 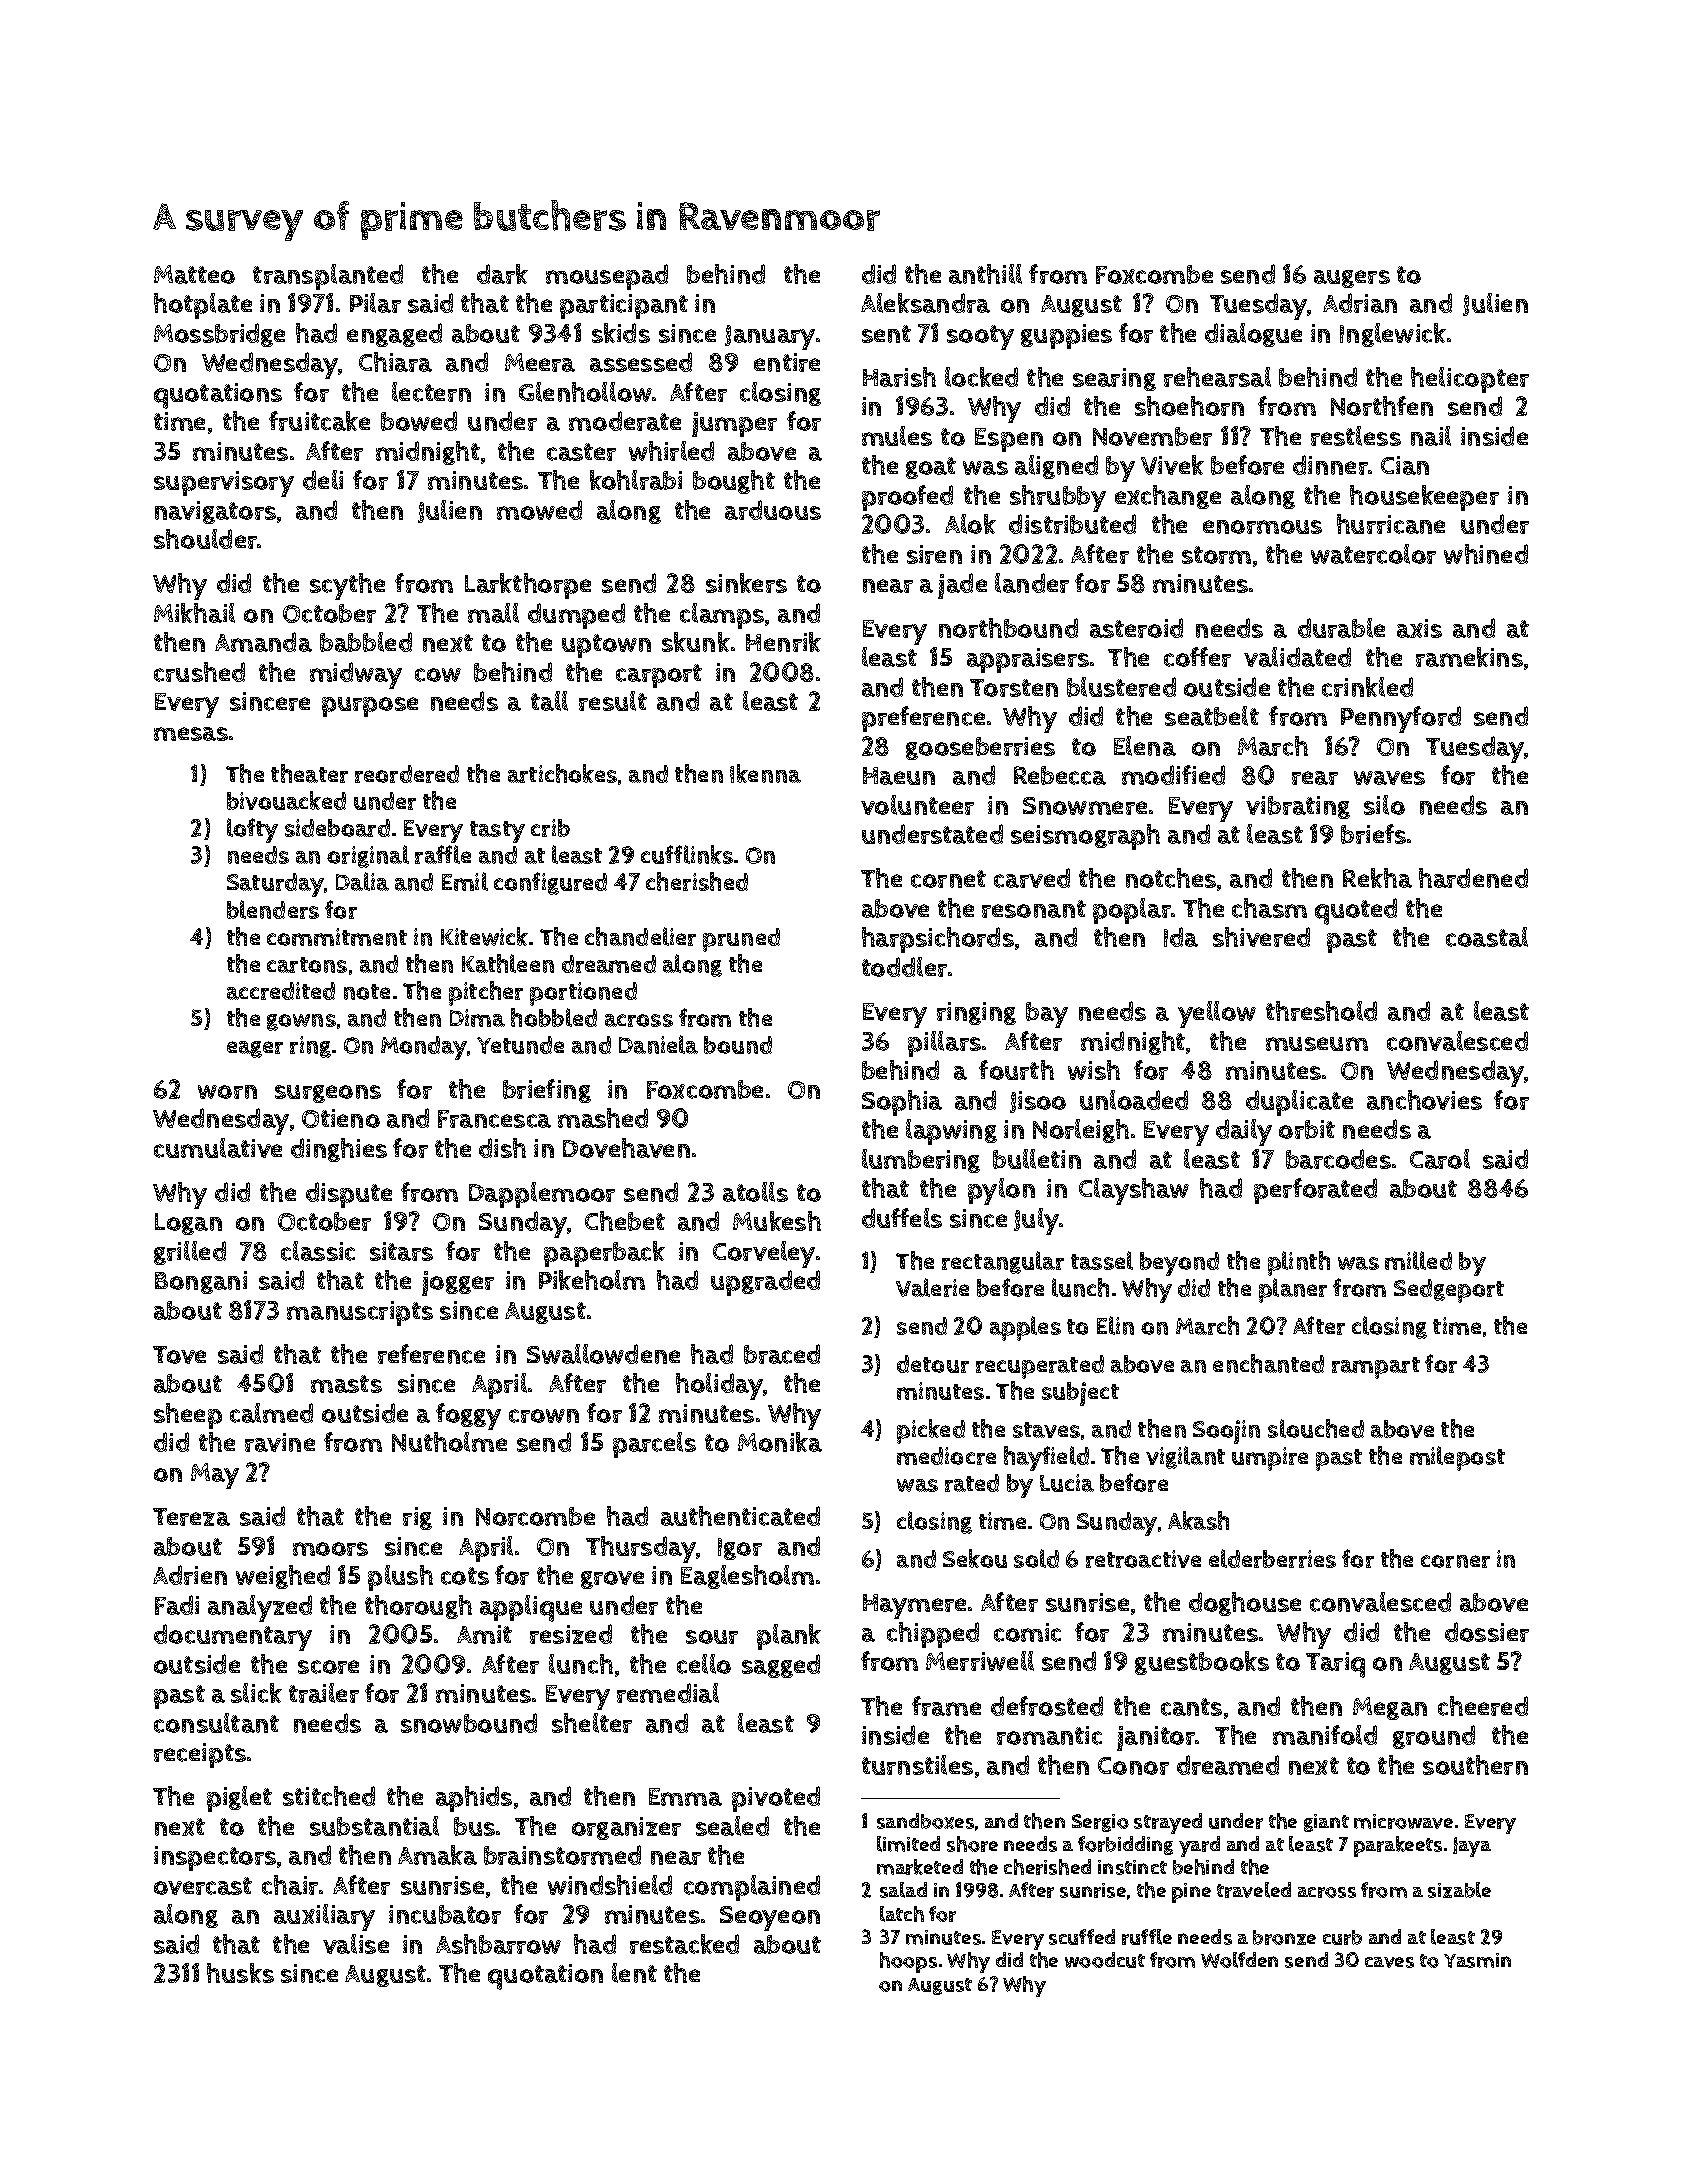 I want to click on raffle, so click(x=443, y=854).
